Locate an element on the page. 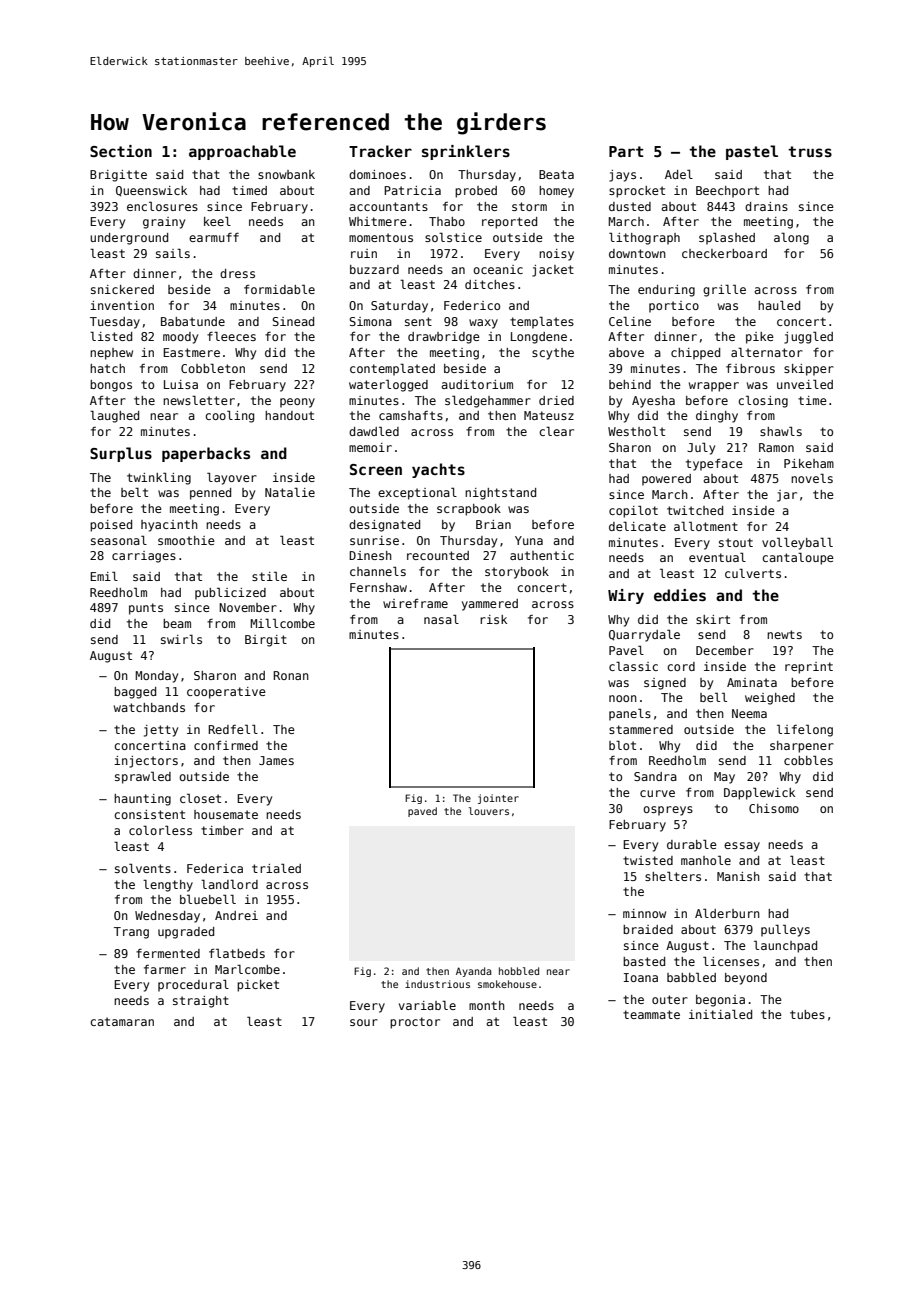 Image resolution: width=924 pixels, height=1308 pixels. stile is located at coordinates (269, 576).
